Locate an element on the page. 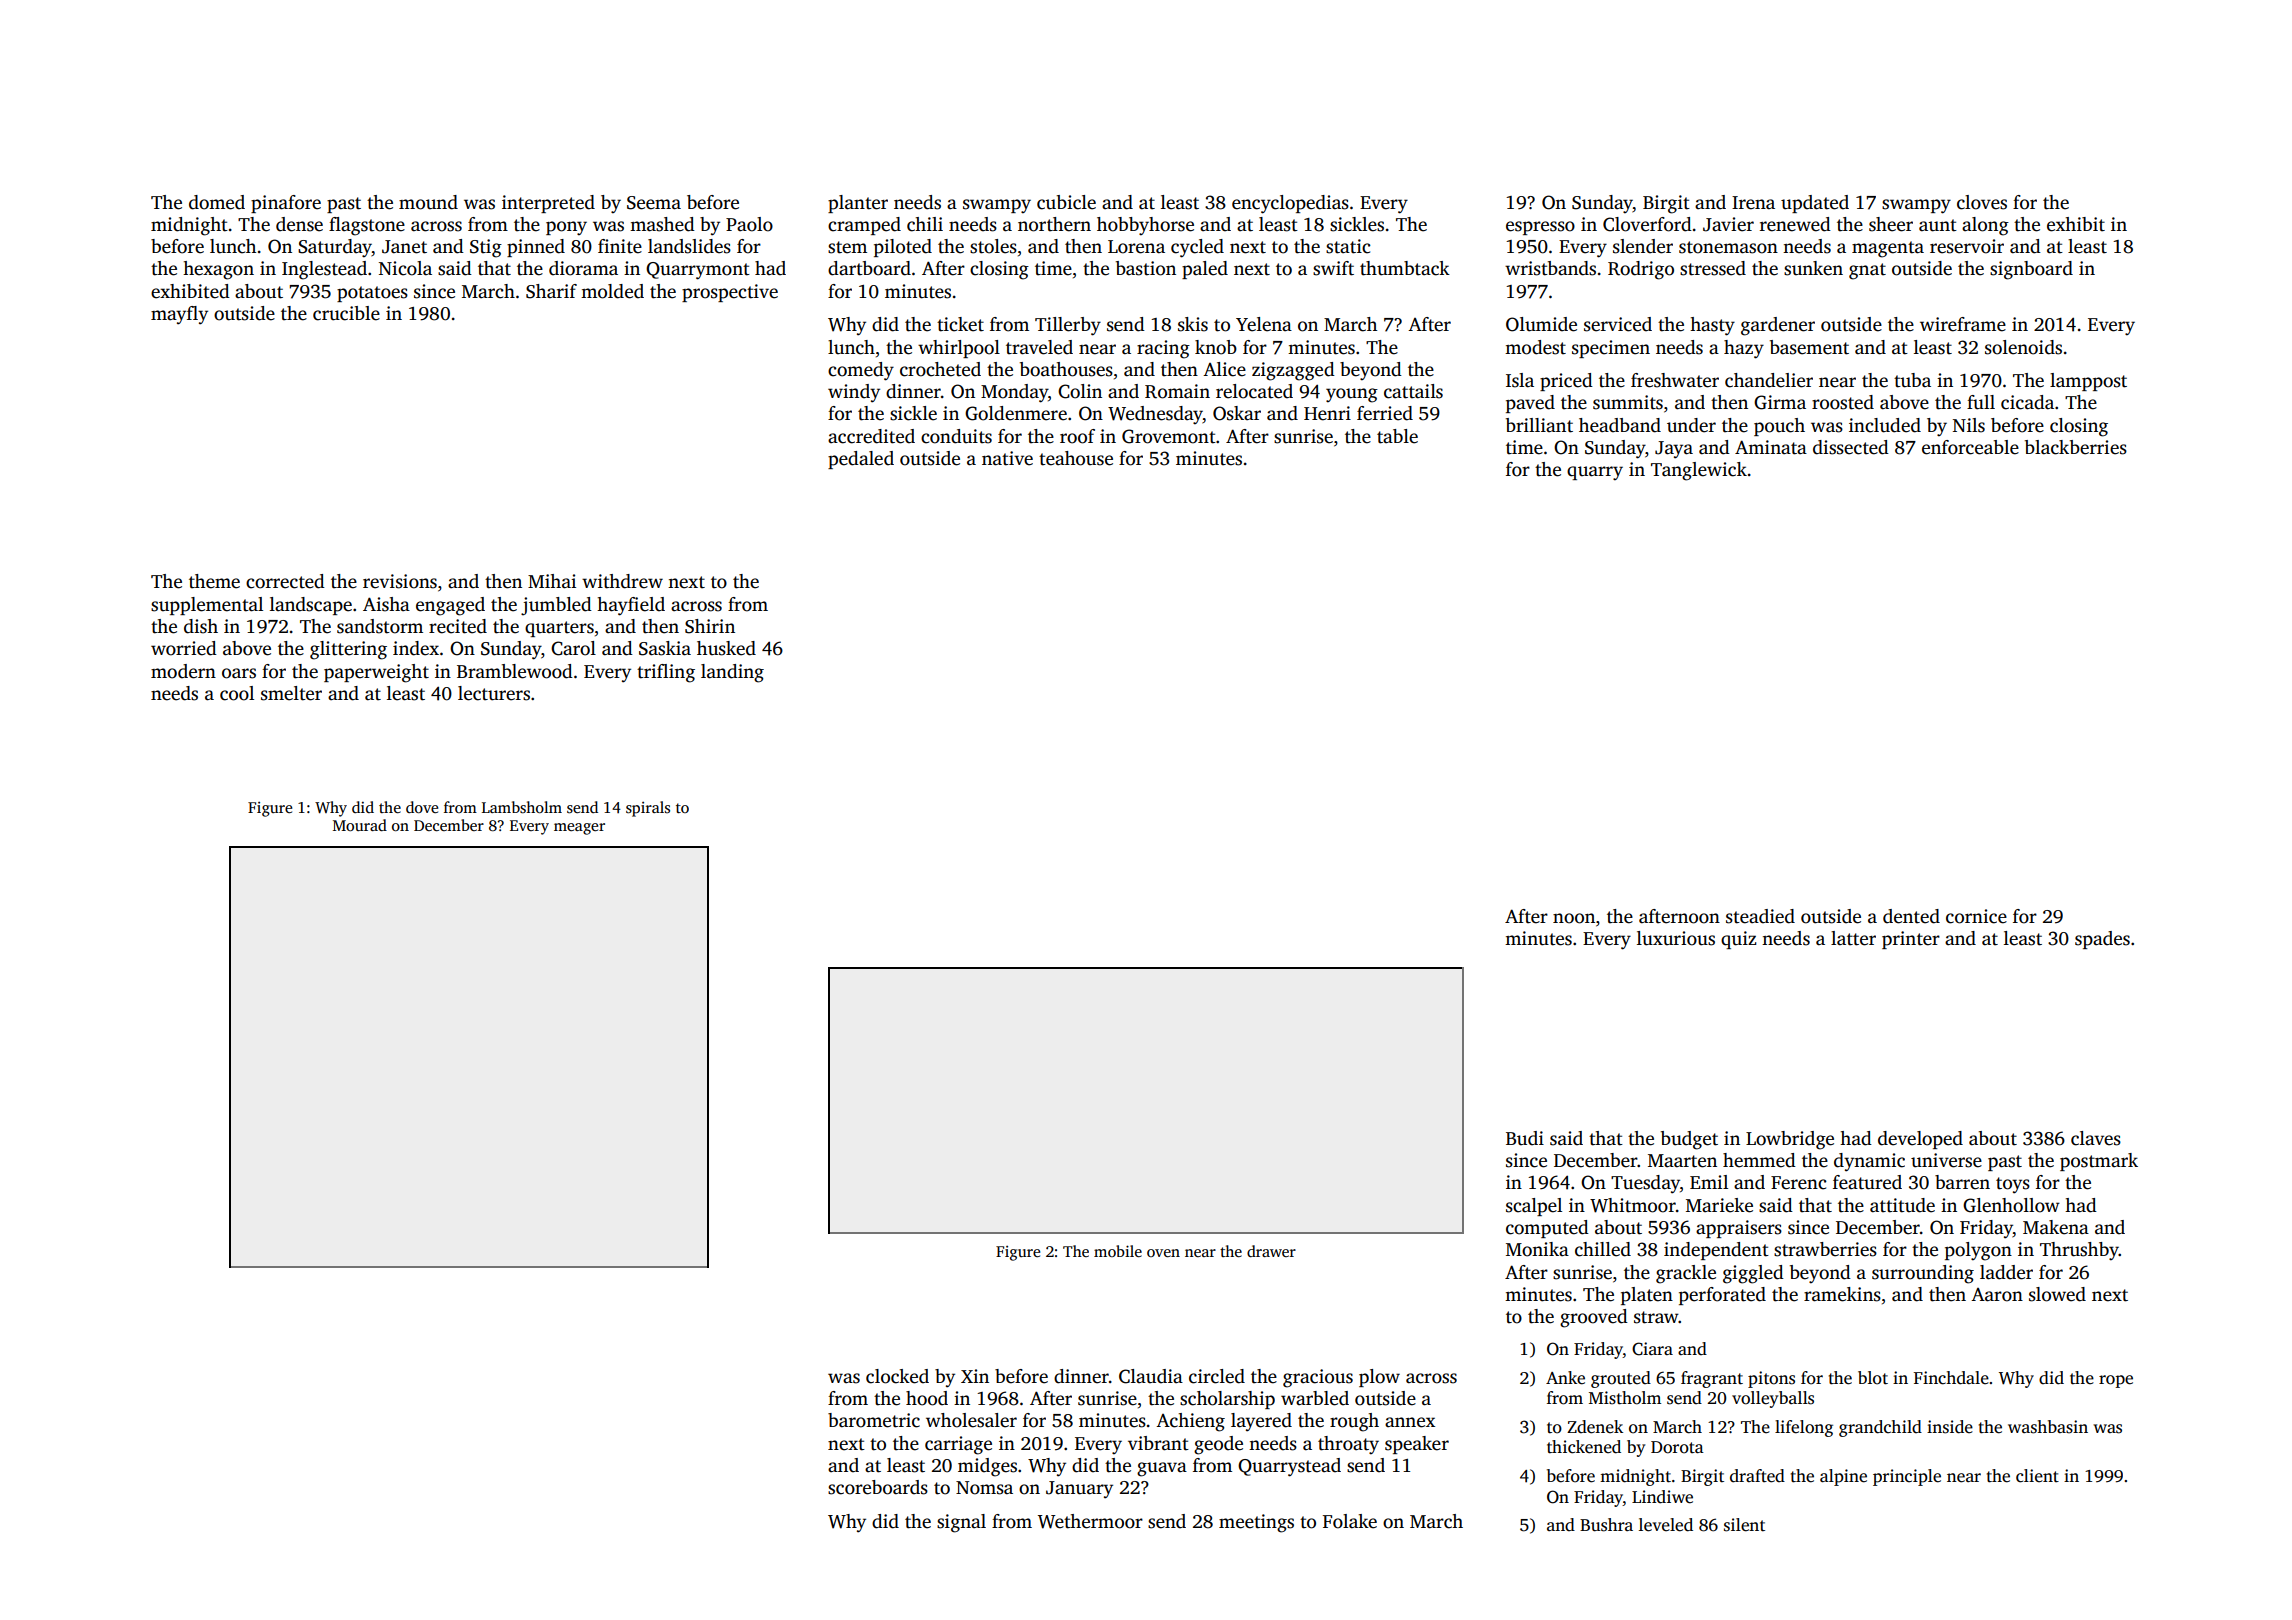 The height and width of the page is (1620, 2292). meager is located at coordinates (579, 829).
